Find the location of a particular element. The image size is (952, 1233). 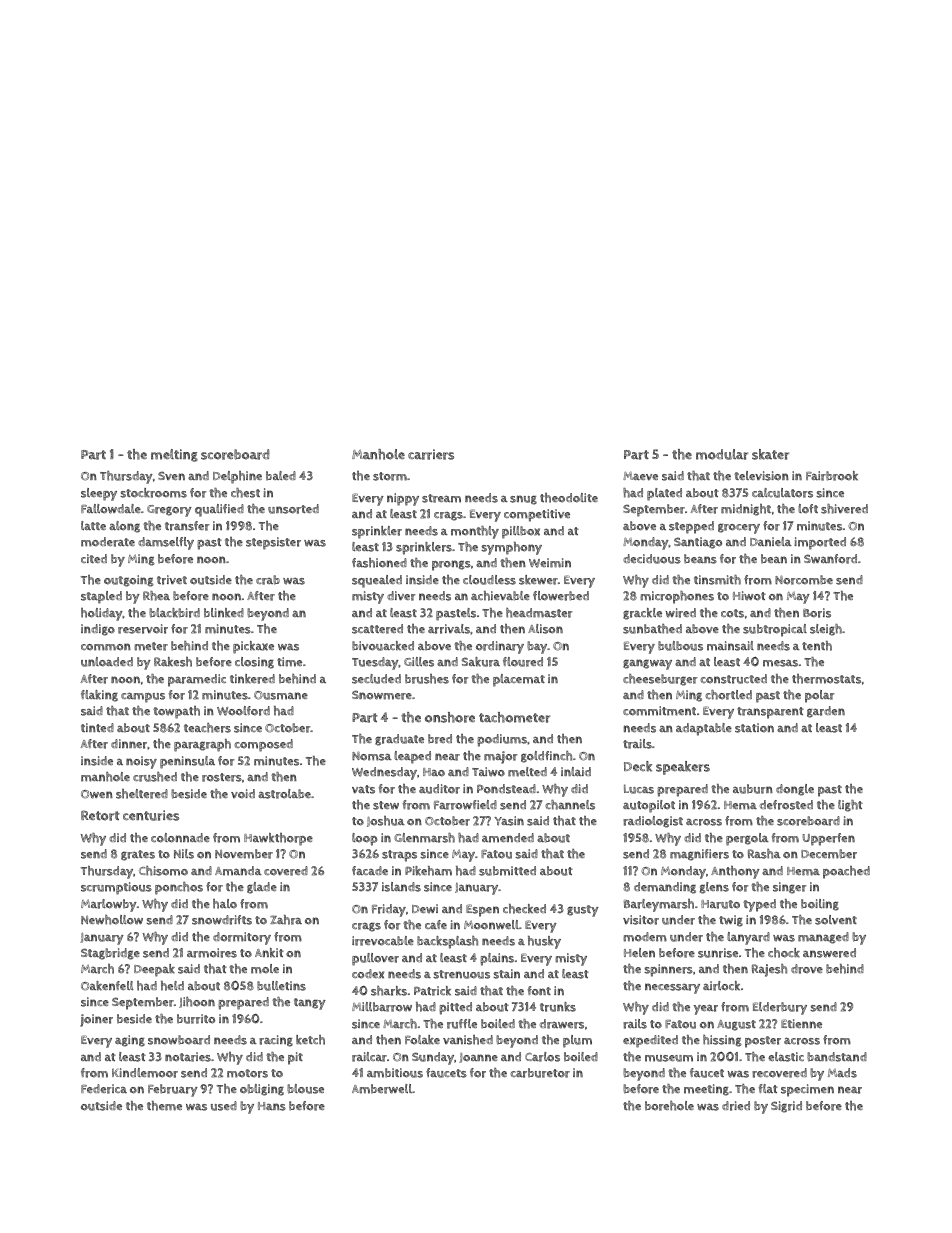

scattered is located at coordinates (377, 629).
